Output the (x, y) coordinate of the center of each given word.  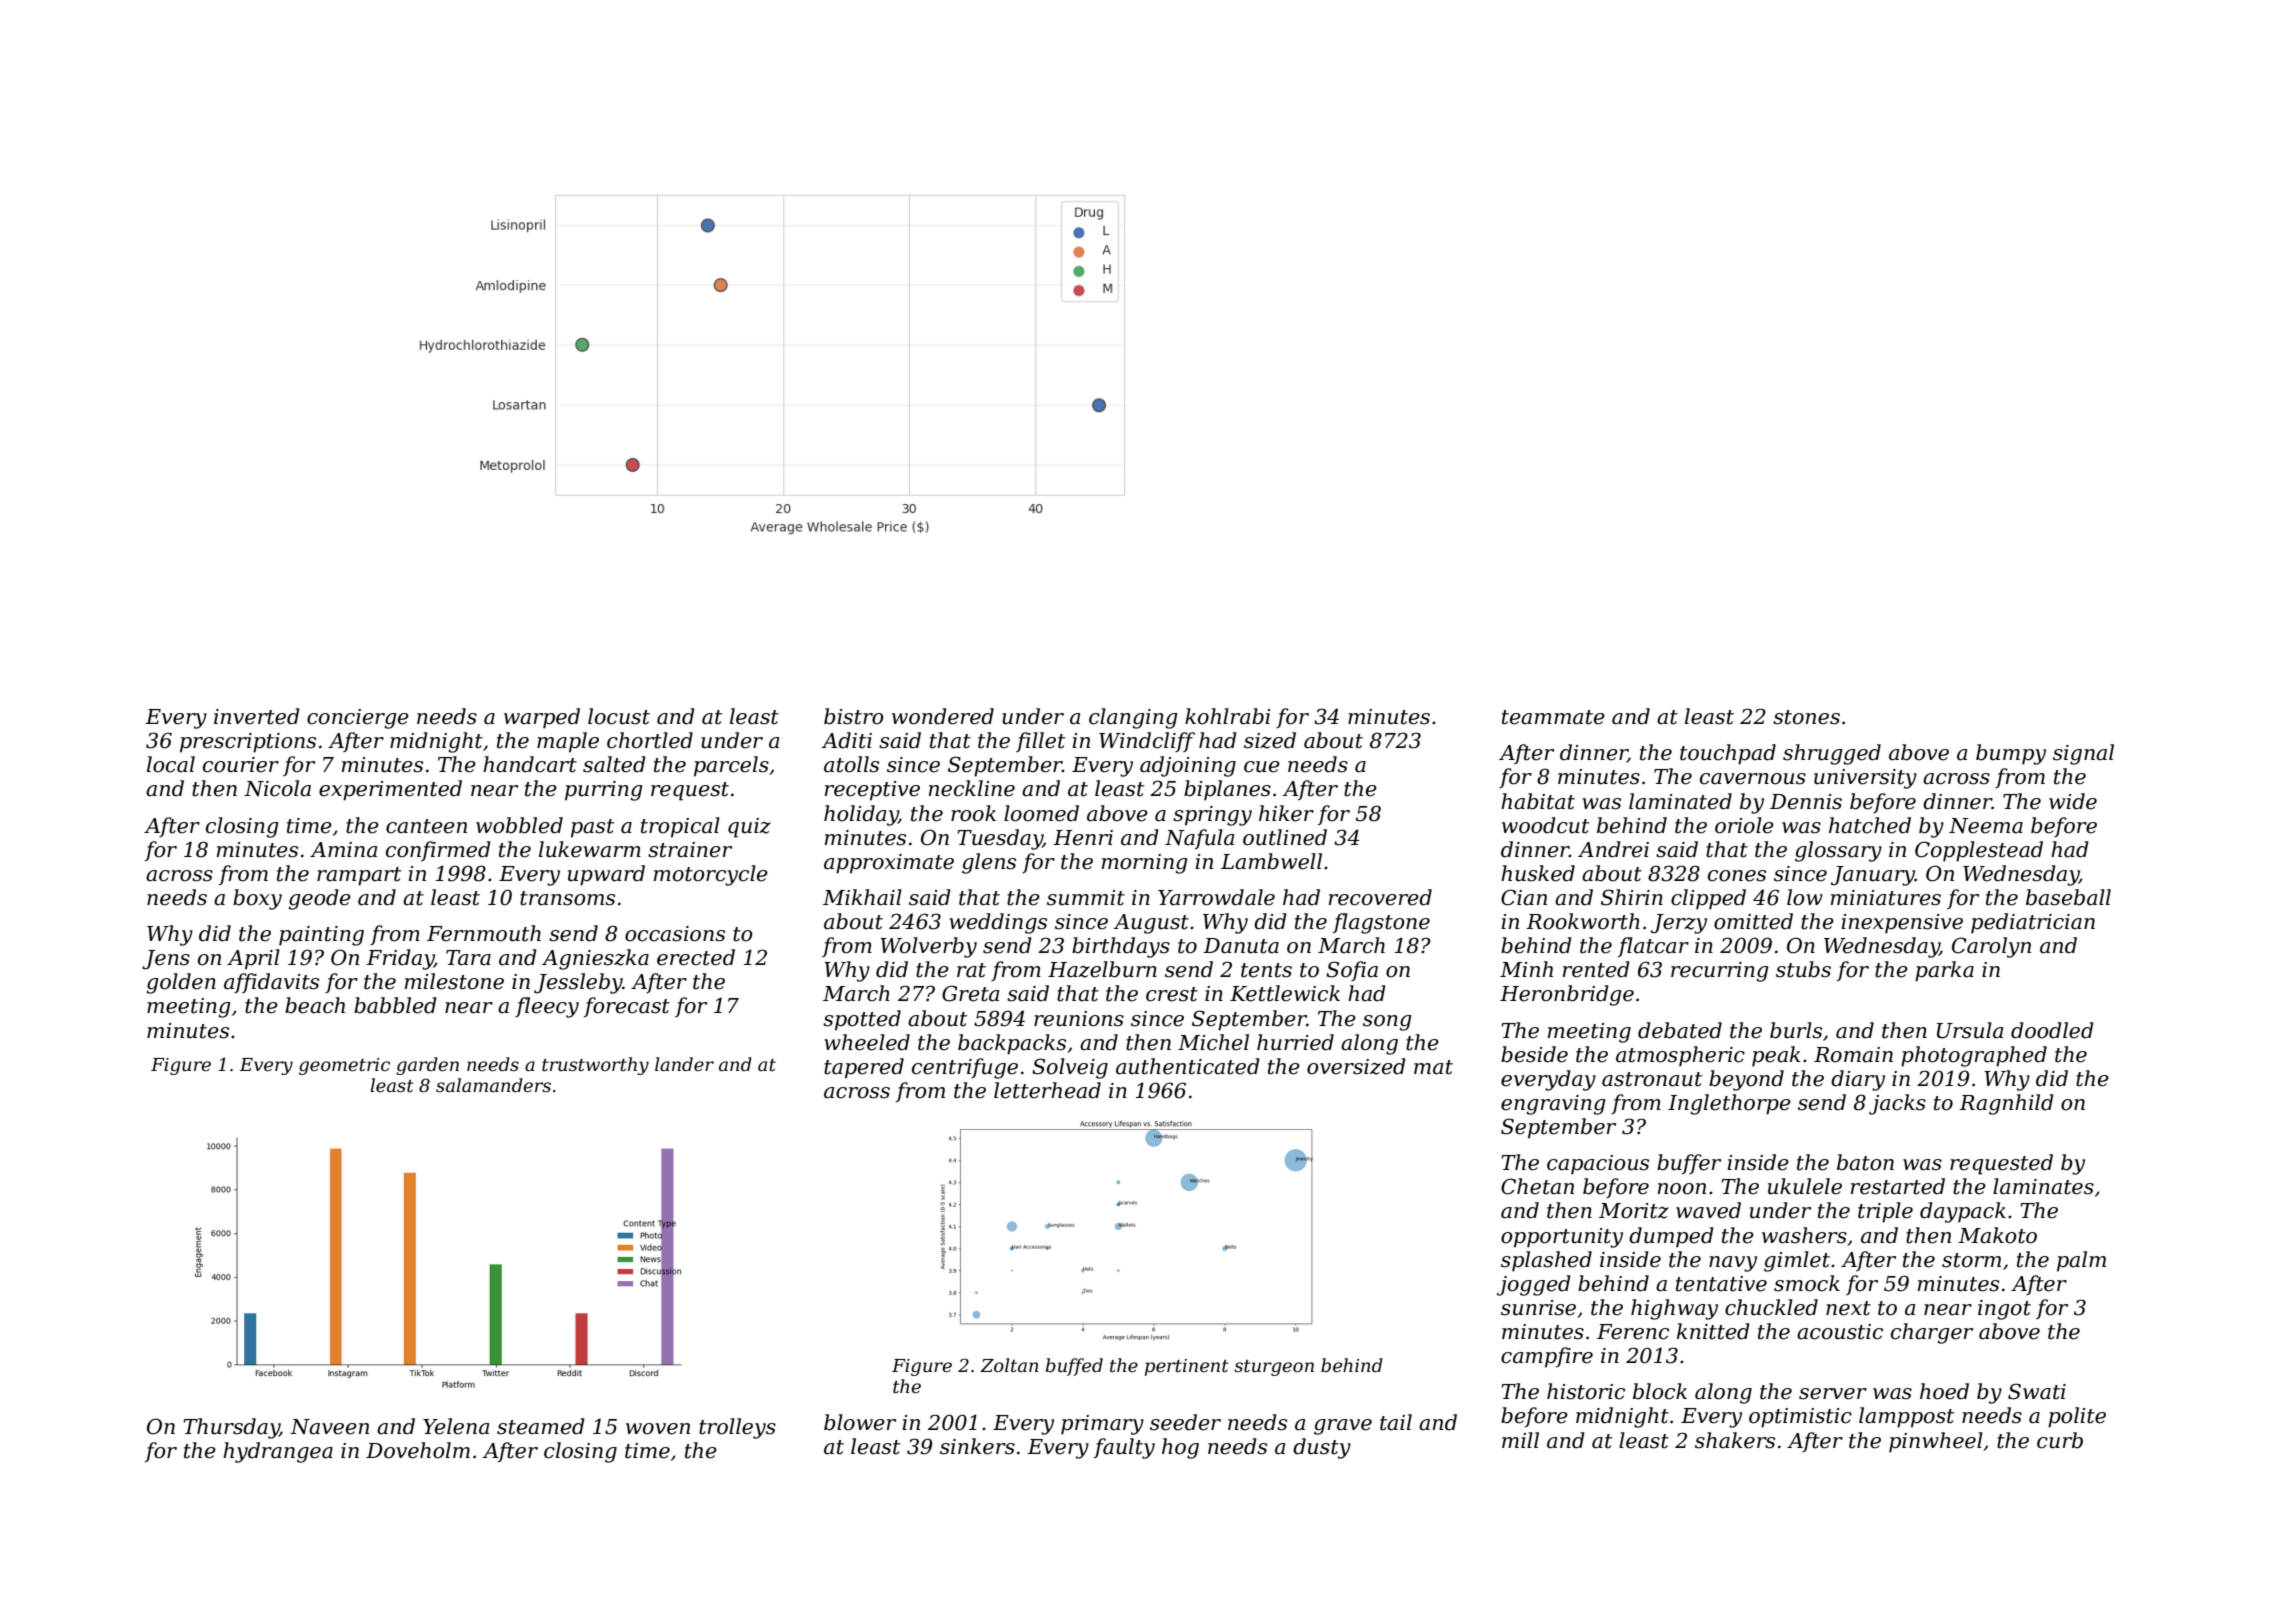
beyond (1746, 1080)
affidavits (271, 983)
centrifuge (965, 1068)
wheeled (867, 1042)
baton (1865, 1162)
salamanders (493, 1085)
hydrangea (278, 1452)
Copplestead (1979, 851)
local (171, 764)
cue (1262, 767)
